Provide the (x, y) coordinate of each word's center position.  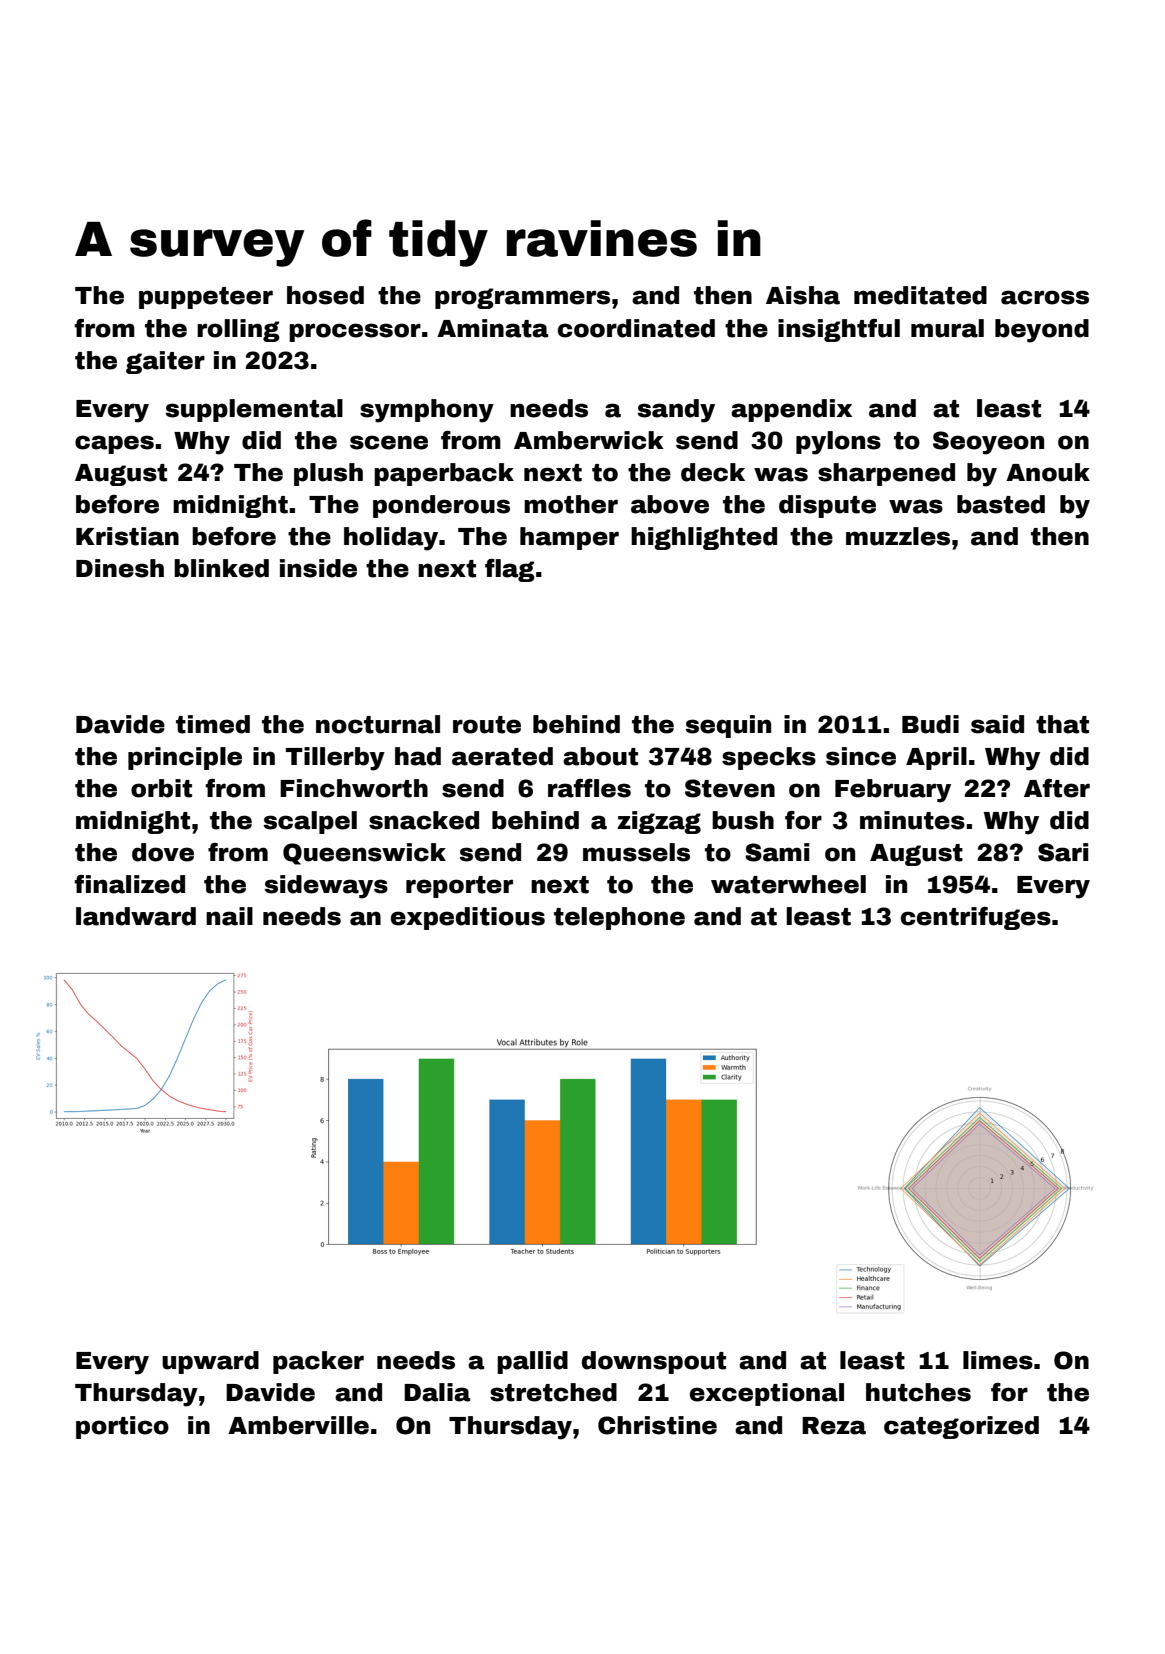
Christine (657, 1425)
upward (210, 1362)
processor (355, 332)
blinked (221, 568)
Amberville (298, 1425)
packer (318, 1362)
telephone (619, 918)
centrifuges (976, 918)
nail (229, 916)
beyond (1042, 331)
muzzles (898, 536)
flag (510, 570)
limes (998, 1360)
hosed (325, 295)
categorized (961, 1427)
